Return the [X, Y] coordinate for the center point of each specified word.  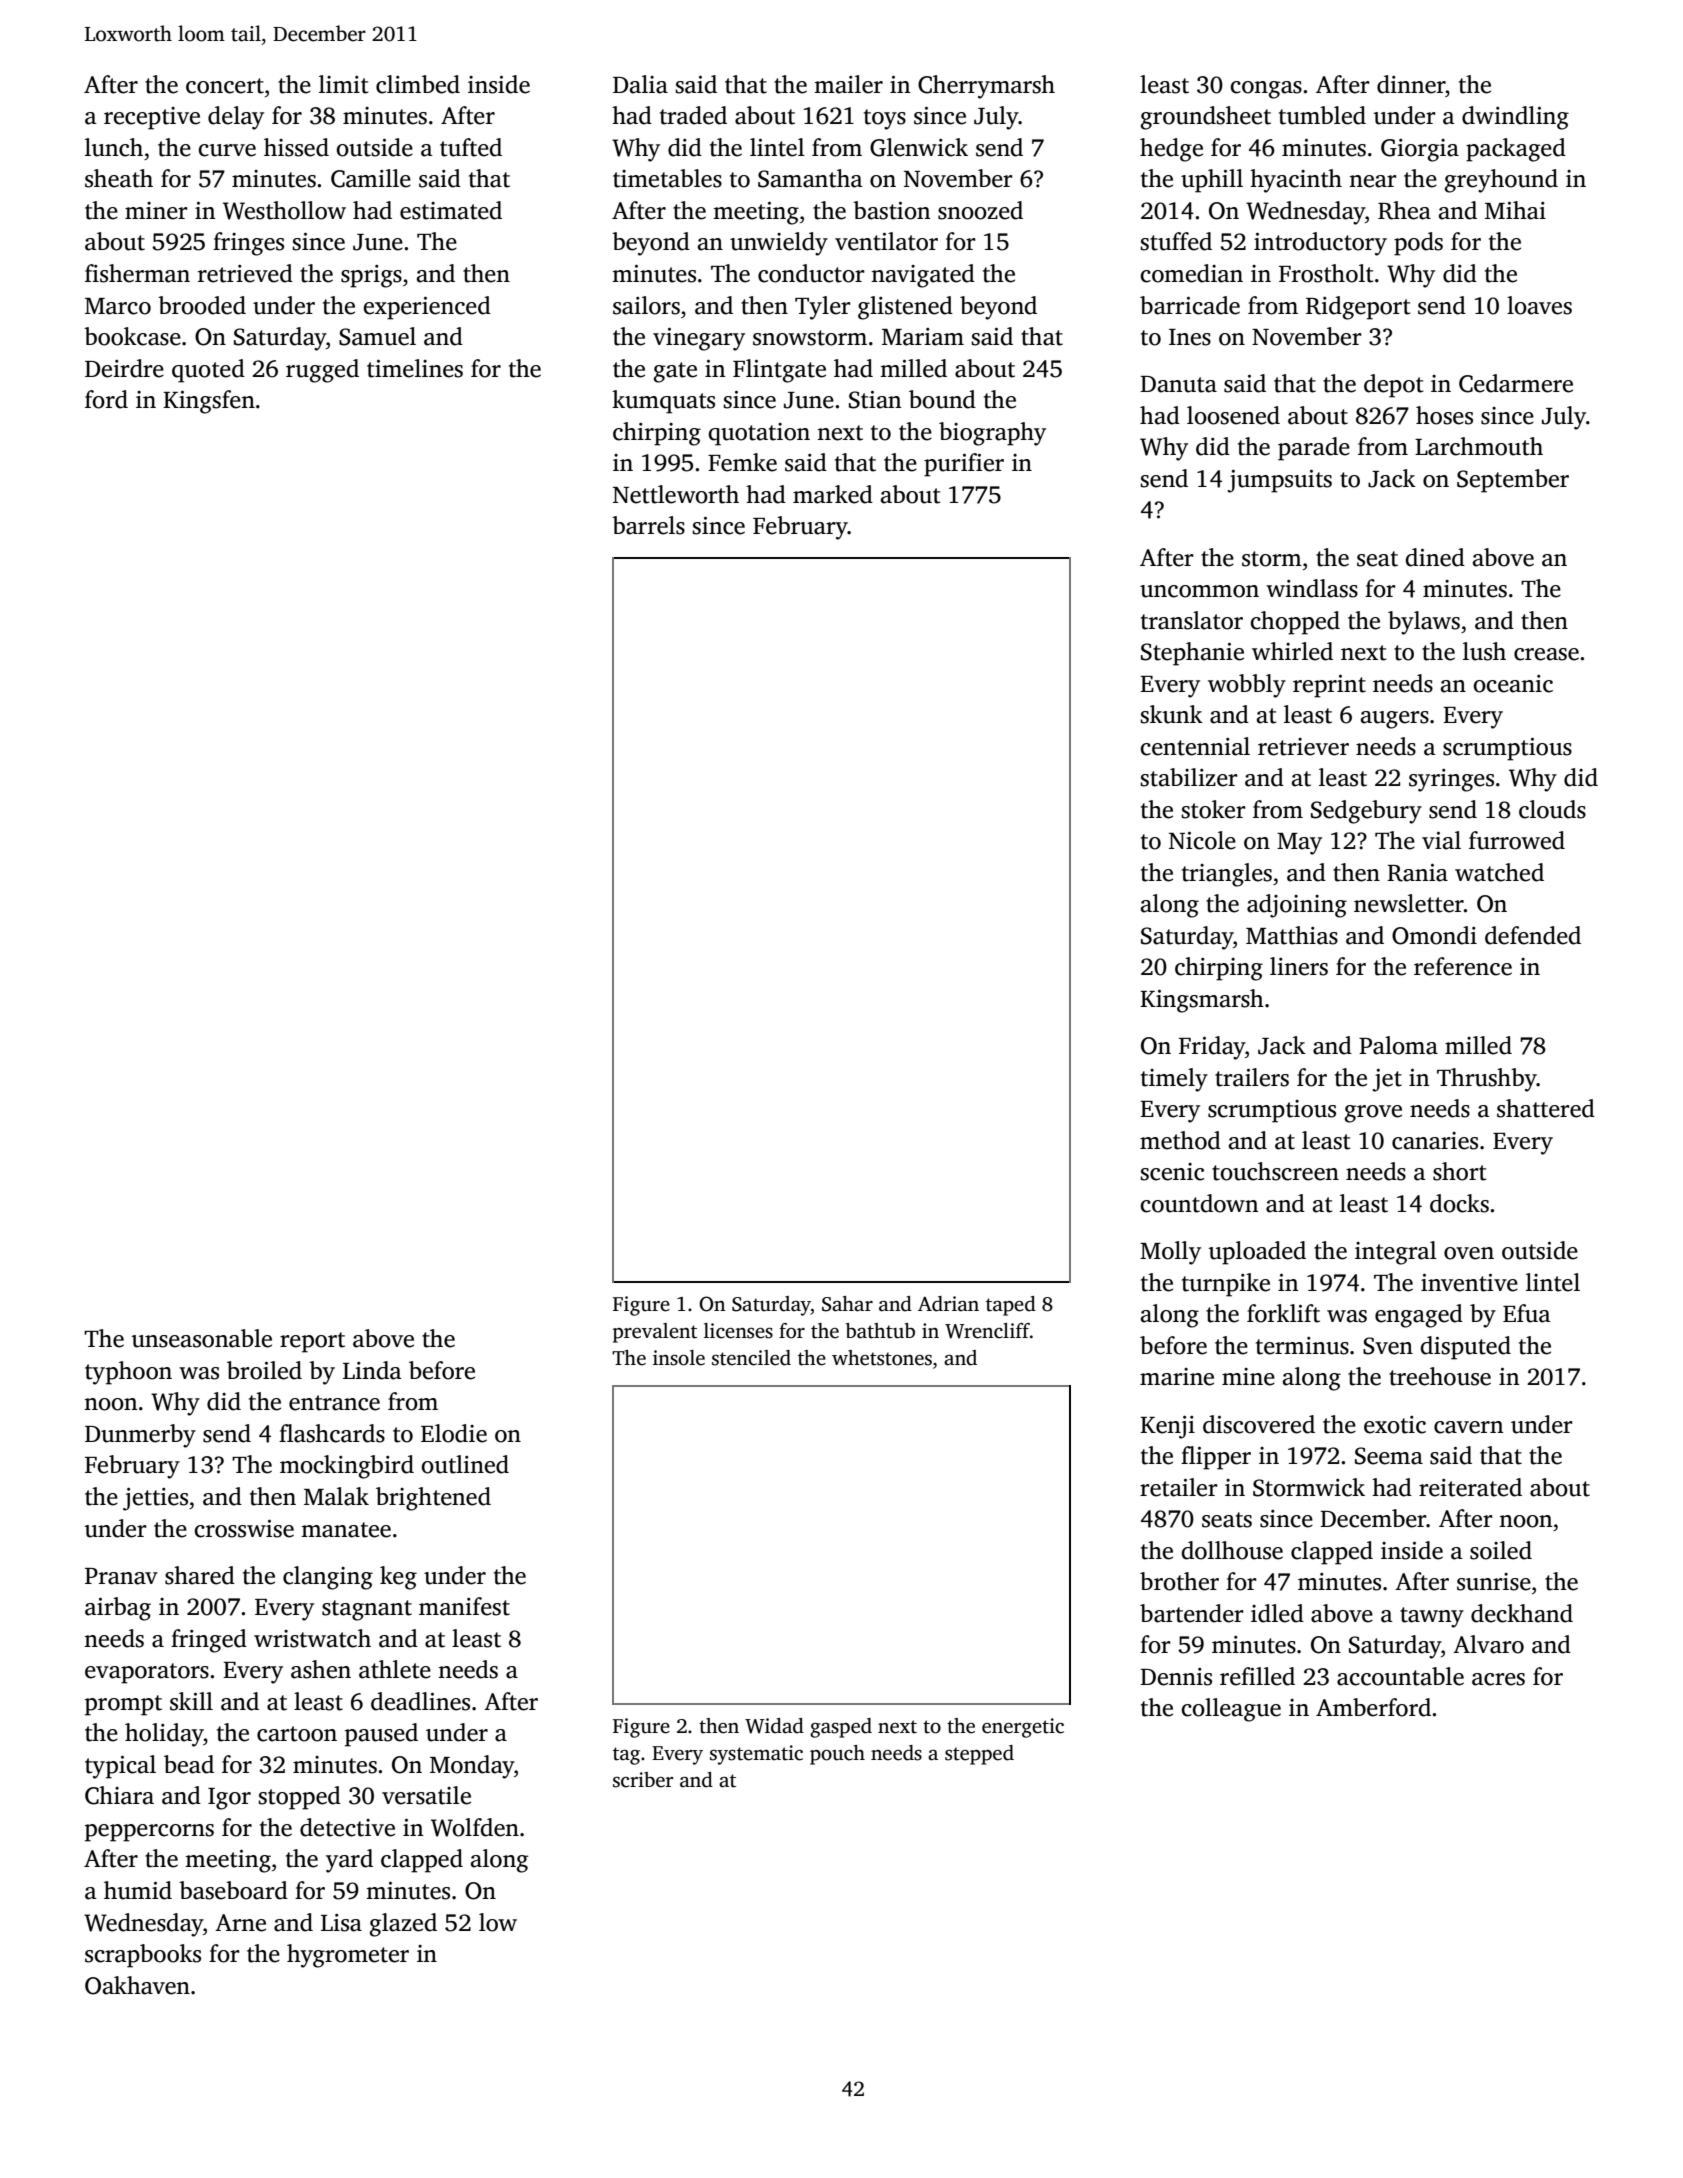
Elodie [454, 1433]
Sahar [847, 1304]
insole [679, 1358]
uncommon [1199, 591]
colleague [1231, 1710]
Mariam [923, 337]
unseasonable [202, 1338]
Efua [1527, 1313]
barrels [648, 525]
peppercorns [149, 1833]
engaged [1419, 1316]
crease [1546, 654]
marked [833, 494]
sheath [119, 178]
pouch [837, 1755]
